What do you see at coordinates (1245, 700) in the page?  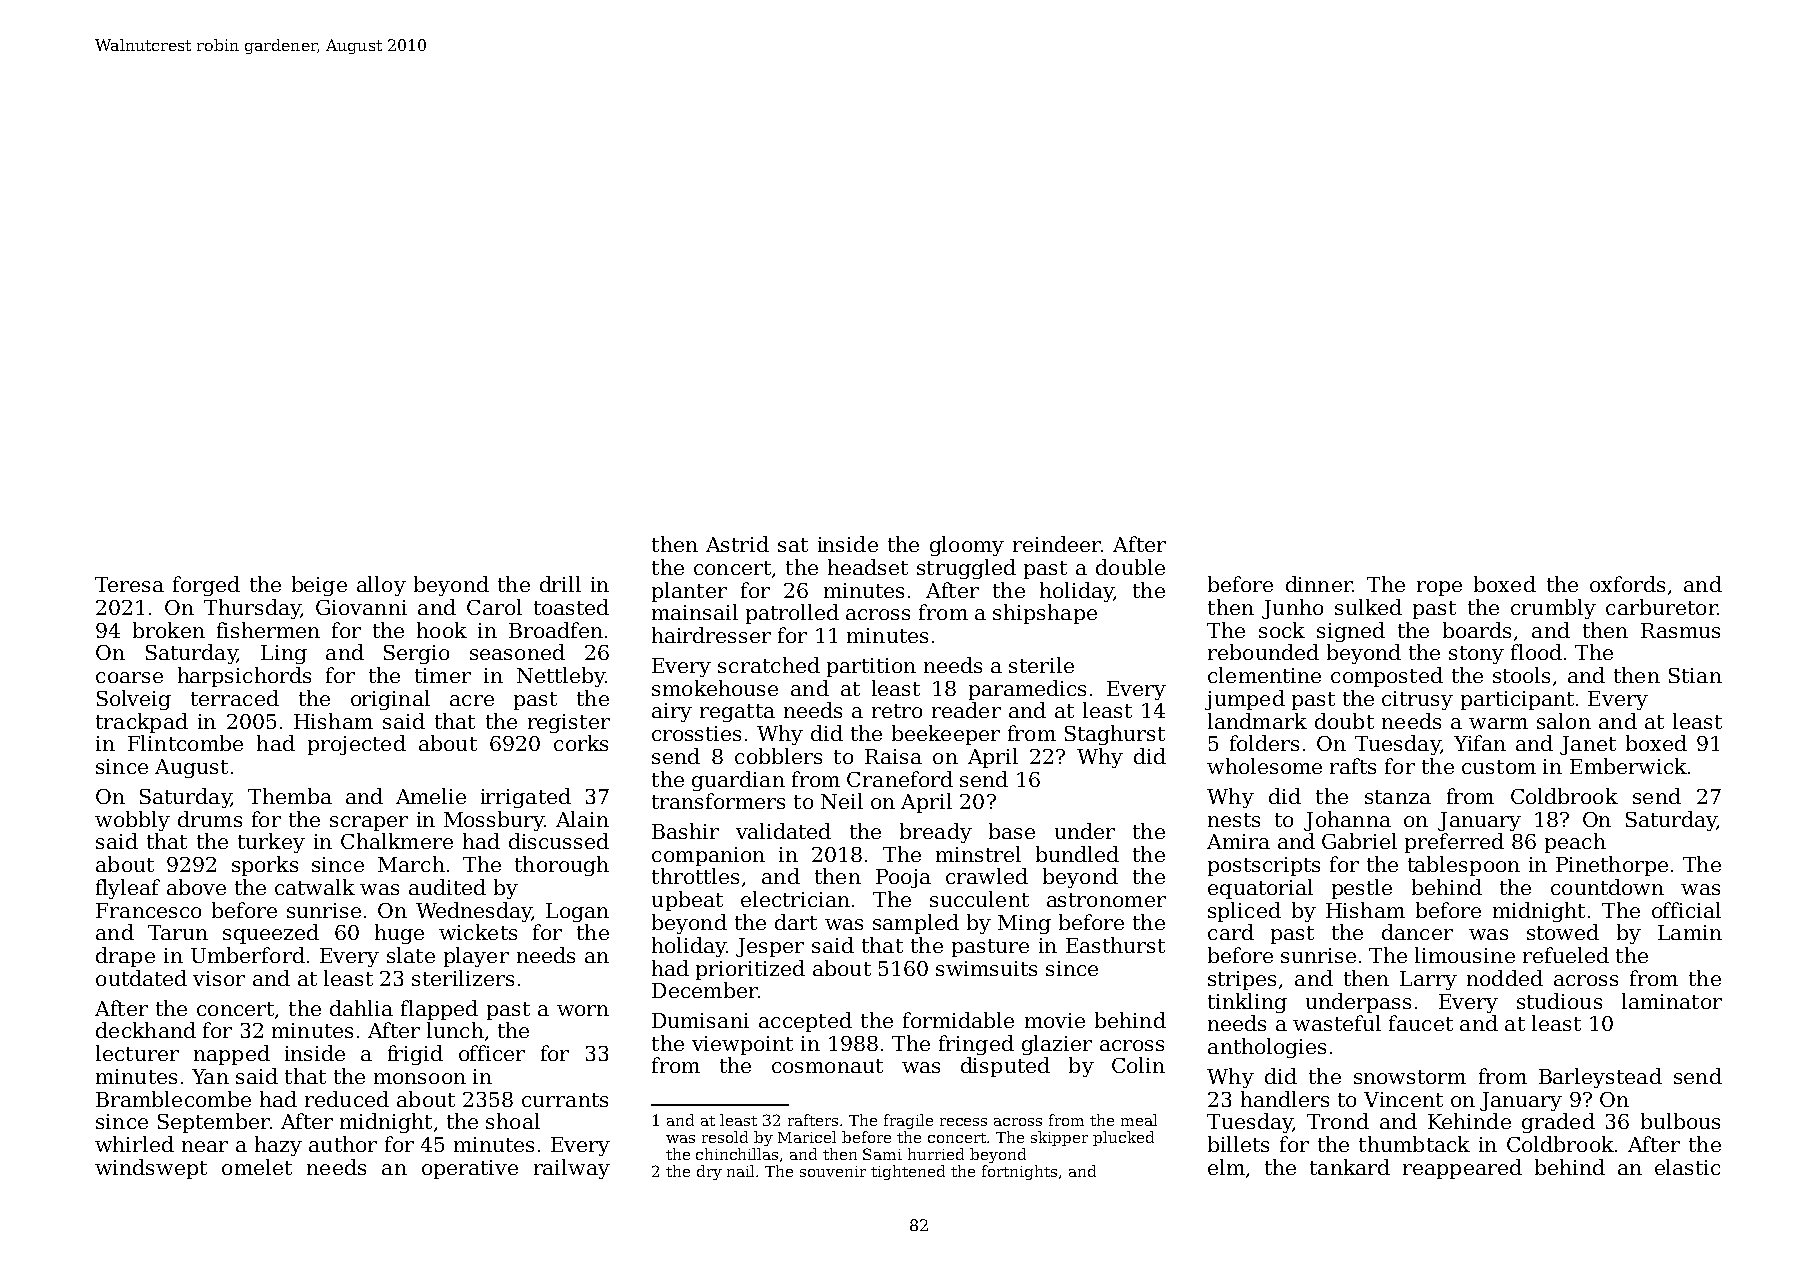 I see `jumped` at bounding box center [1245, 700].
